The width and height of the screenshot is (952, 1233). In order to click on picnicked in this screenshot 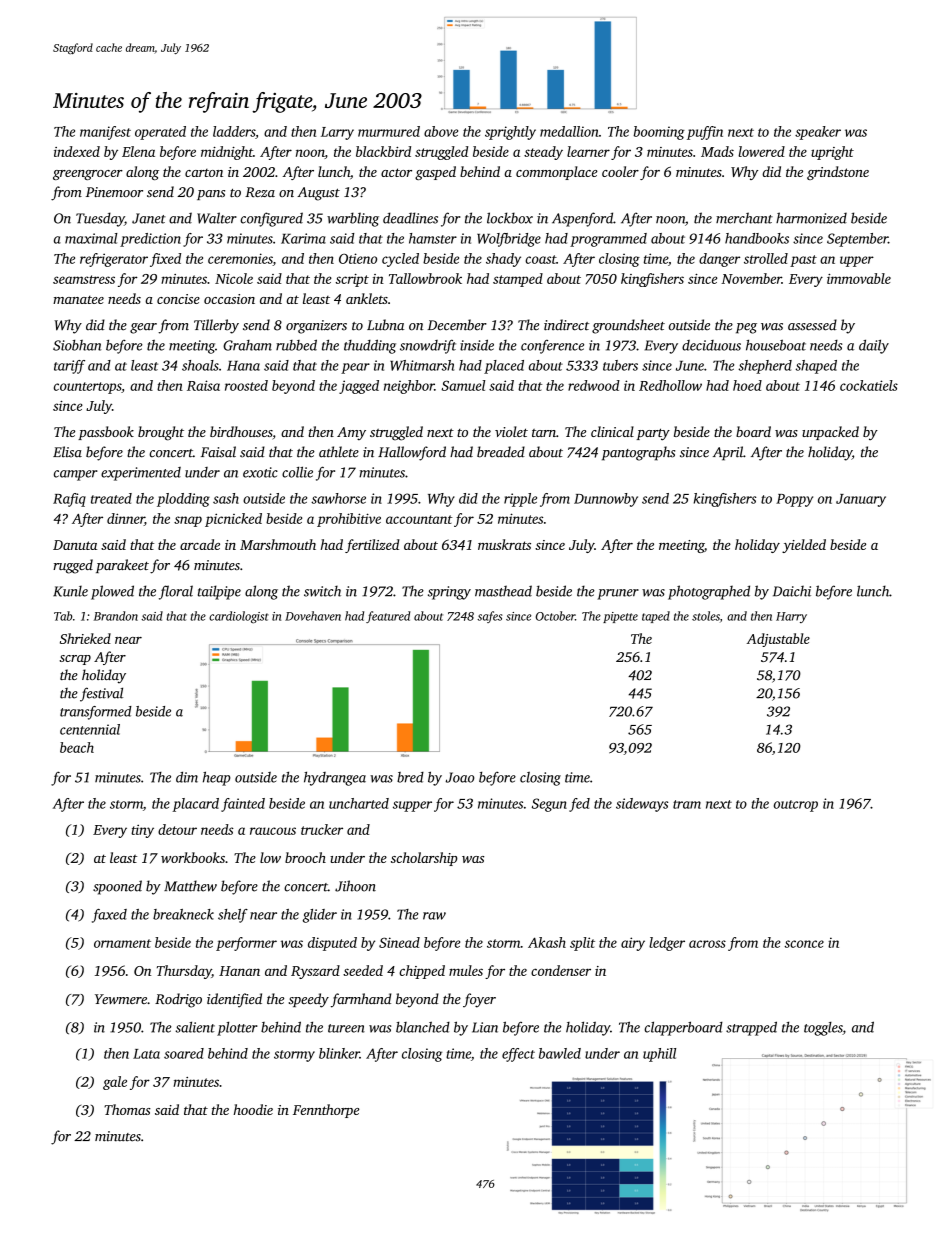, I will do `click(233, 520)`.
